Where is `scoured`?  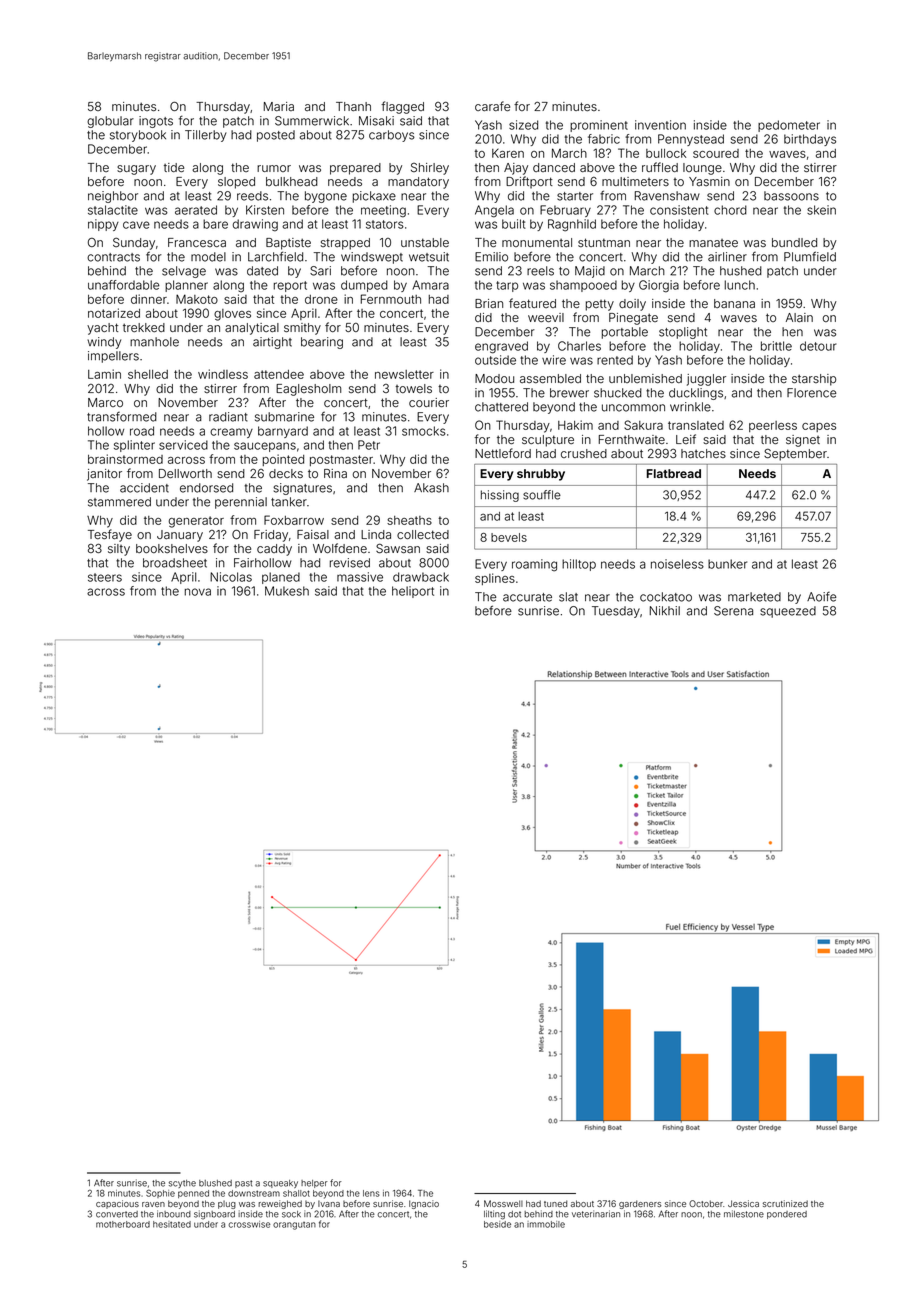 scoured is located at coordinates (716, 153).
